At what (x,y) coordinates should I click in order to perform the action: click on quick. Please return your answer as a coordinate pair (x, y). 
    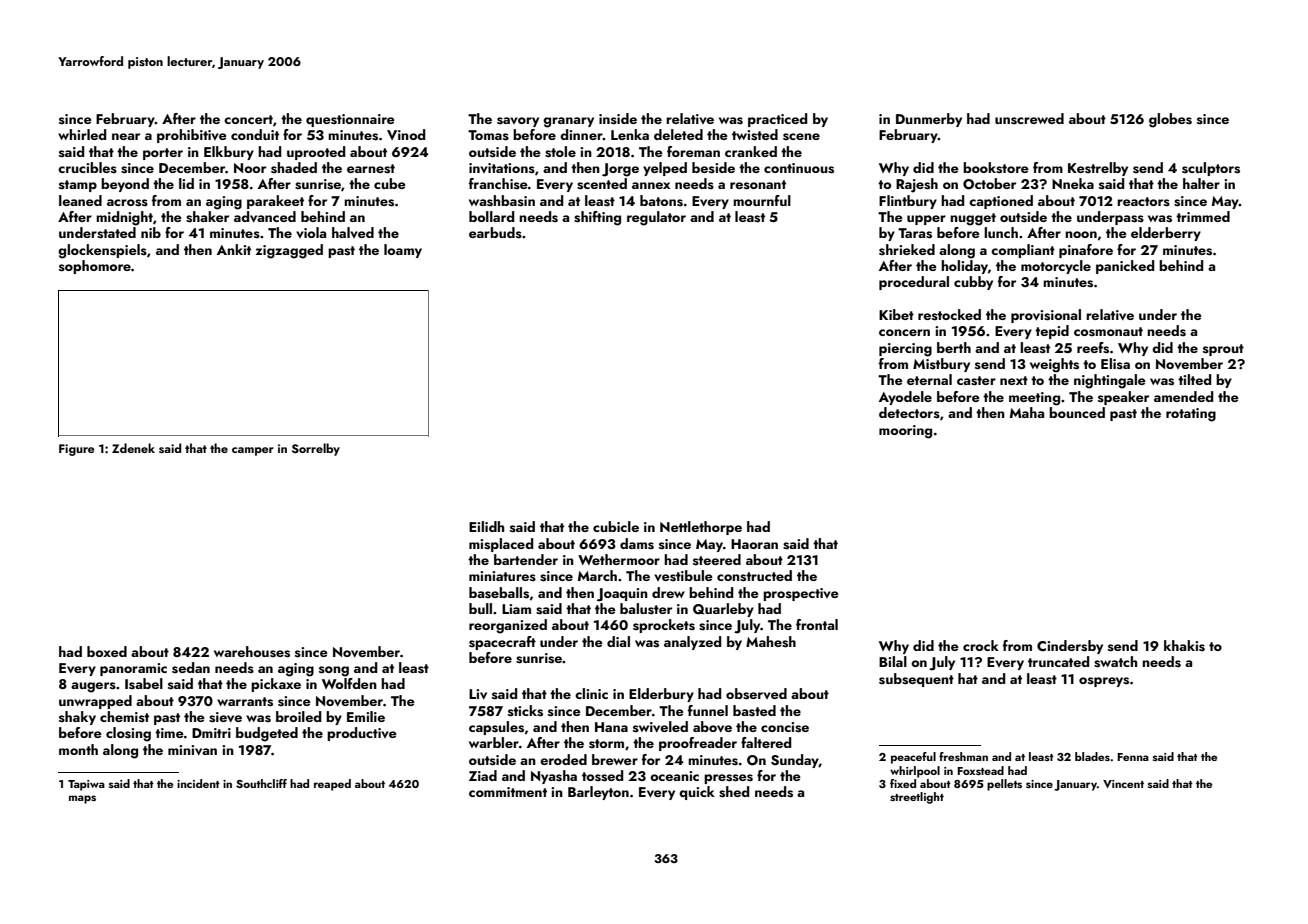
    Looking at the image, I should click on (697, 793).
